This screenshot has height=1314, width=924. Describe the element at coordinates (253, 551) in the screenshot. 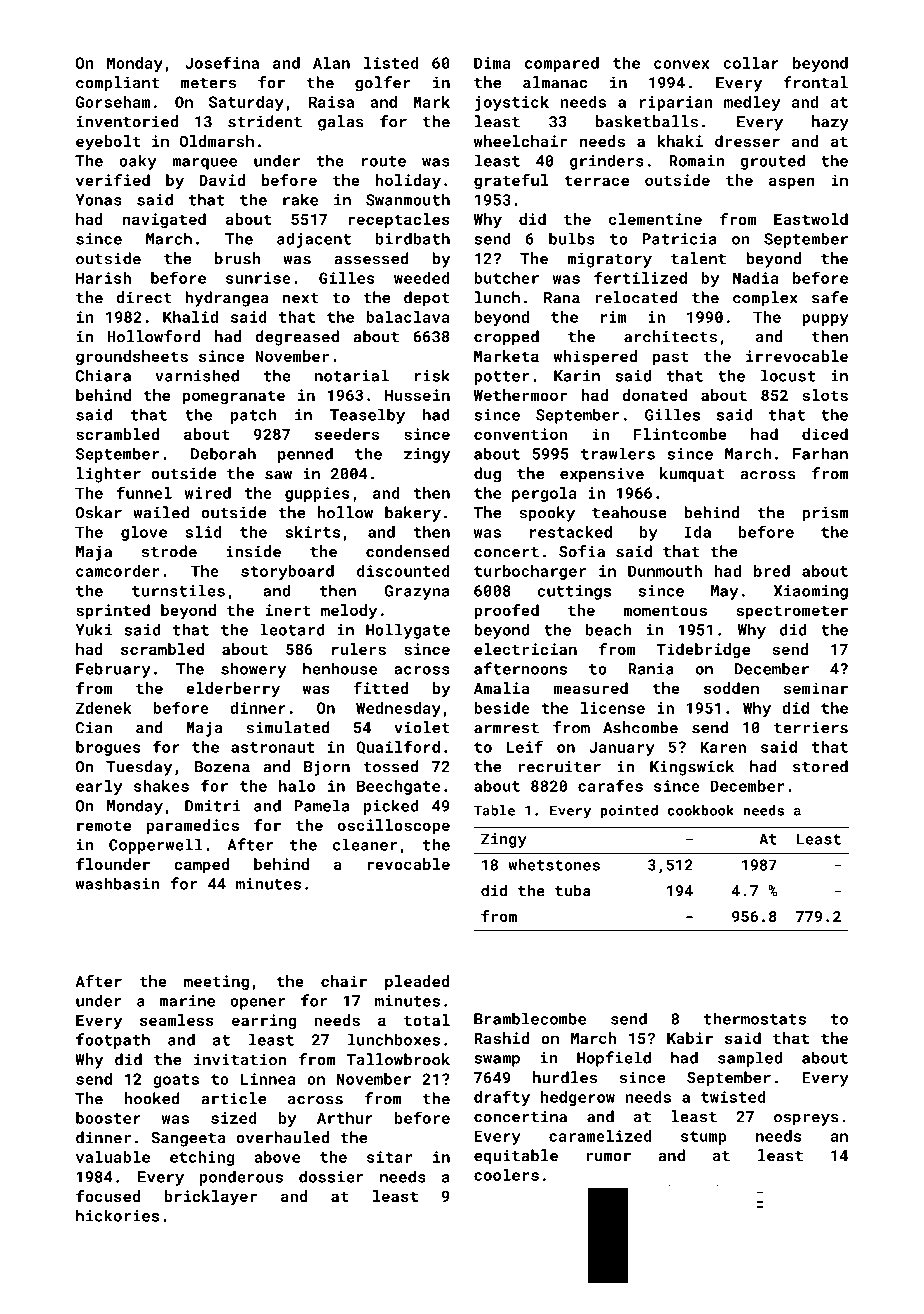

I see `inside` at that location.
